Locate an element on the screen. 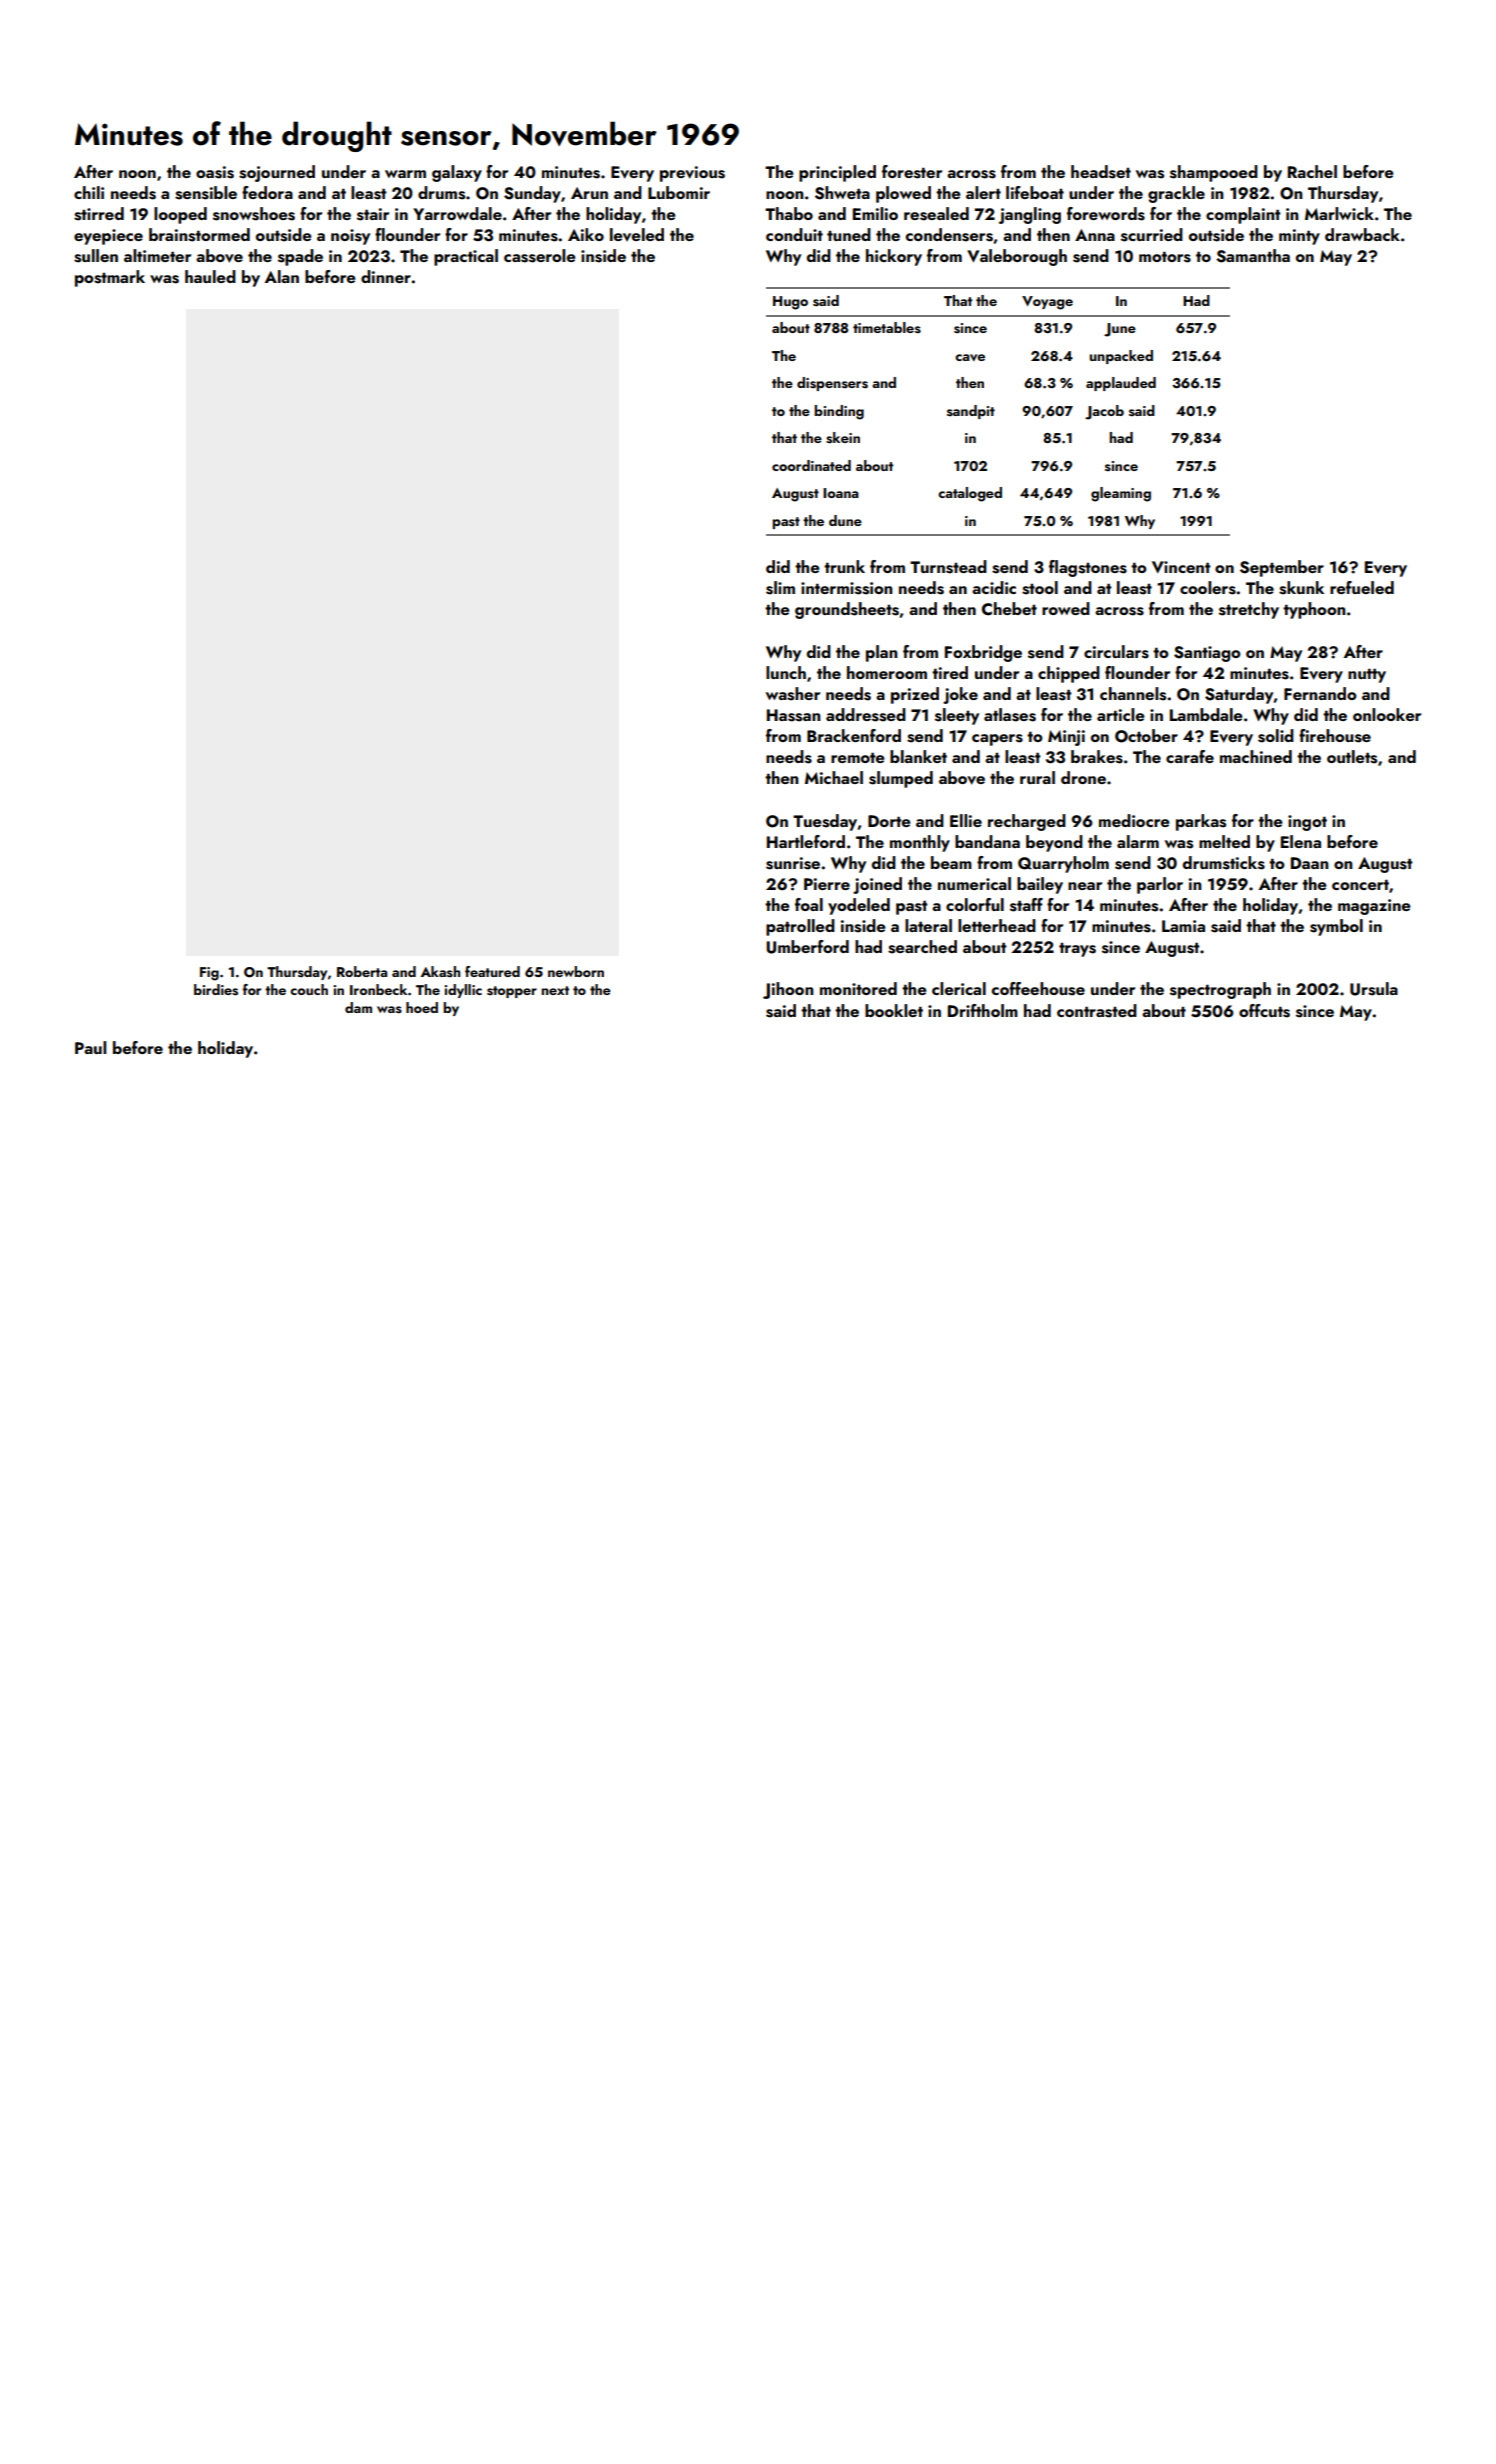 The width and height of the screenshot is (1496, 2464). previous is located at coordinates (692, 174).
